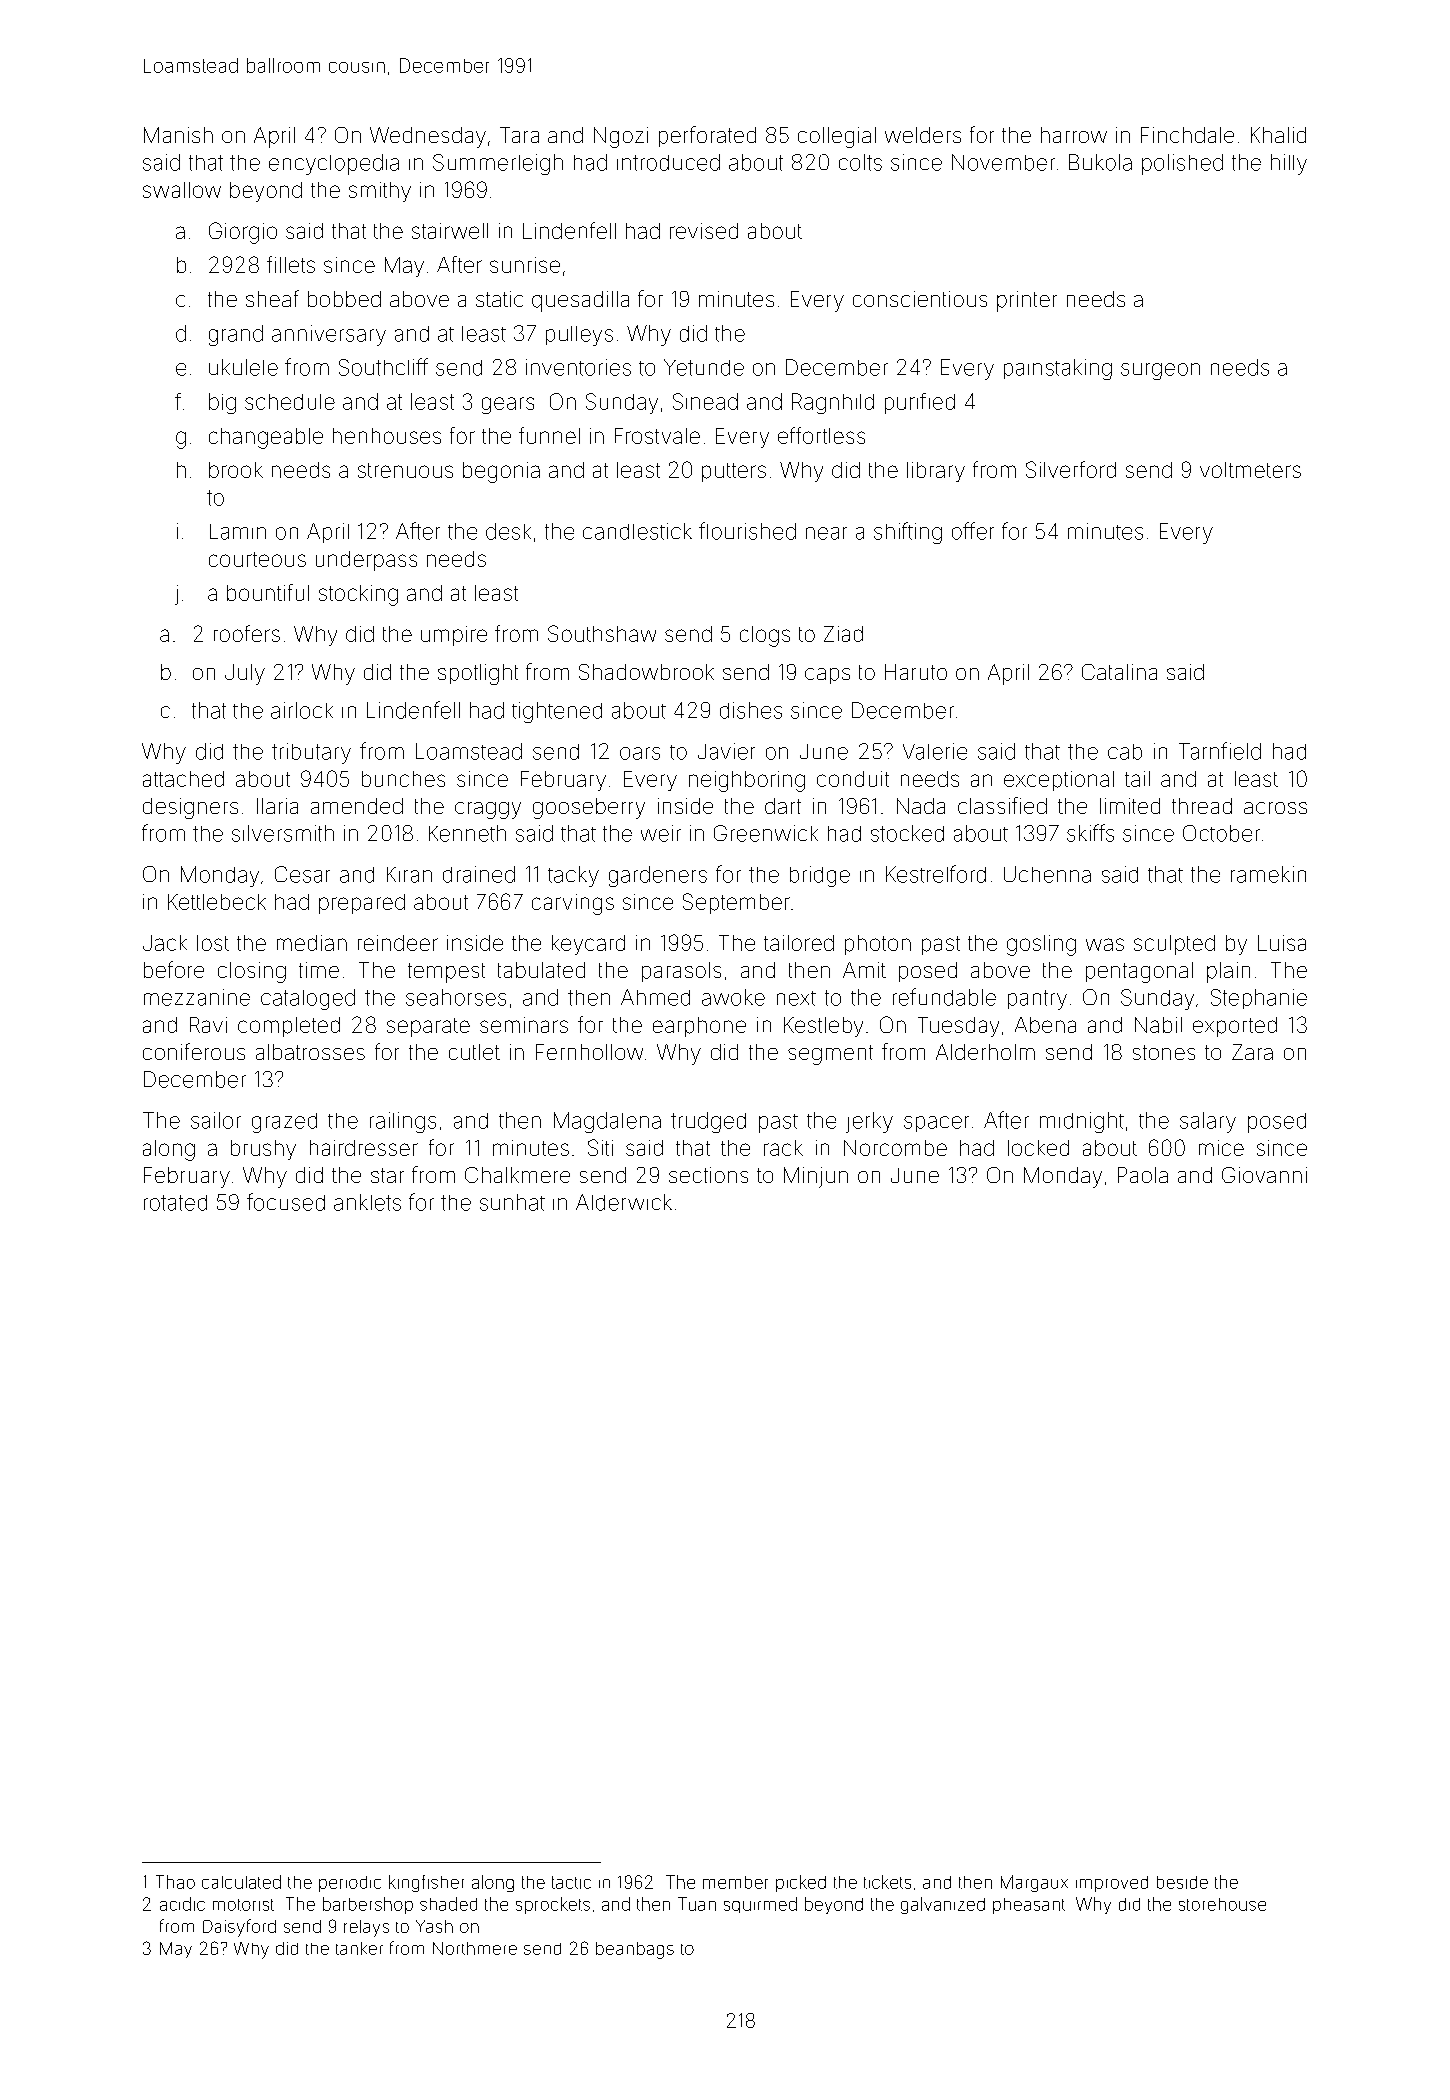  Describe the element at coordinates (1119, 672) in the screenshot. I see `Catalina` at that location.
